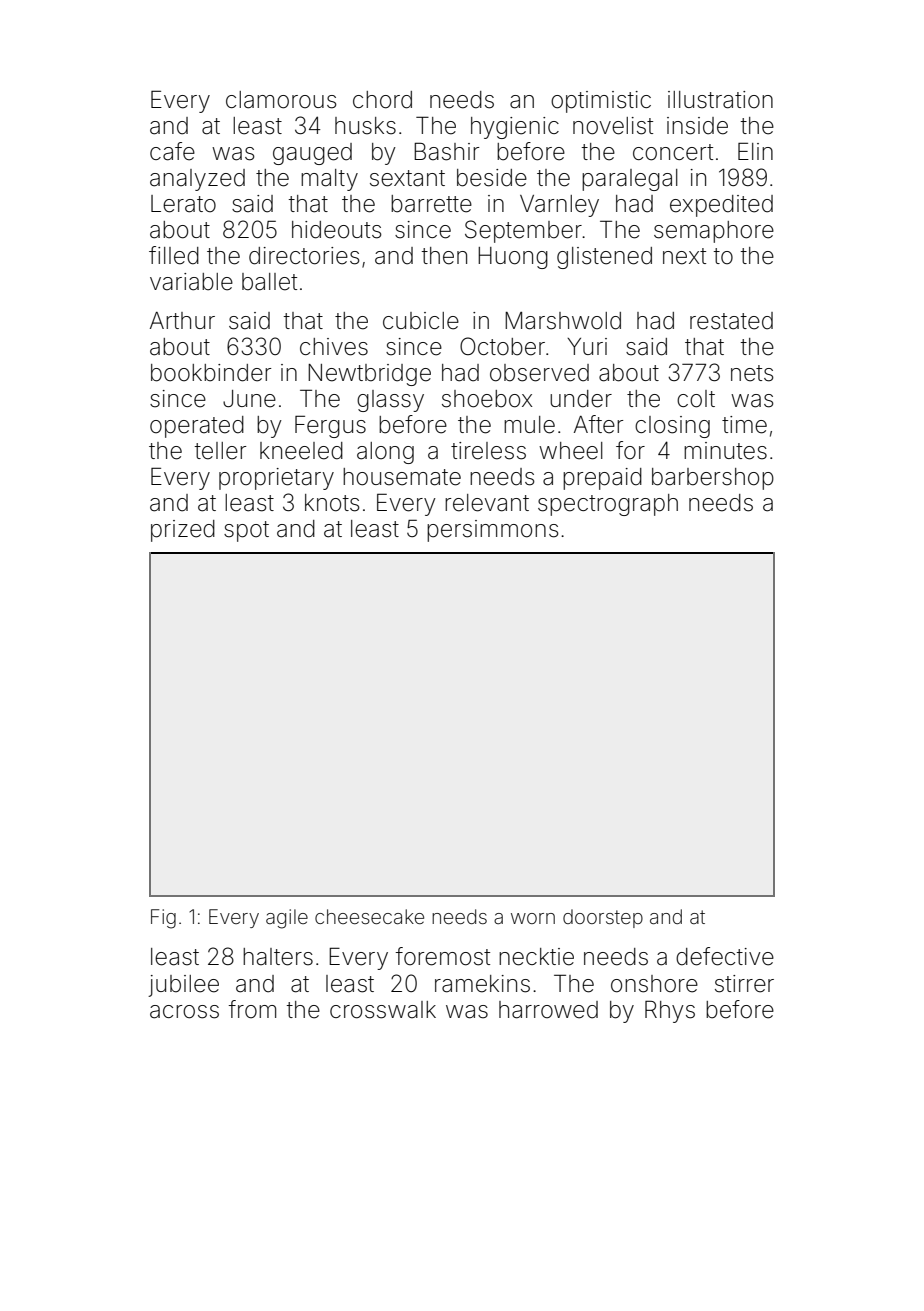  I want to click on chord, so click(382, 100).
